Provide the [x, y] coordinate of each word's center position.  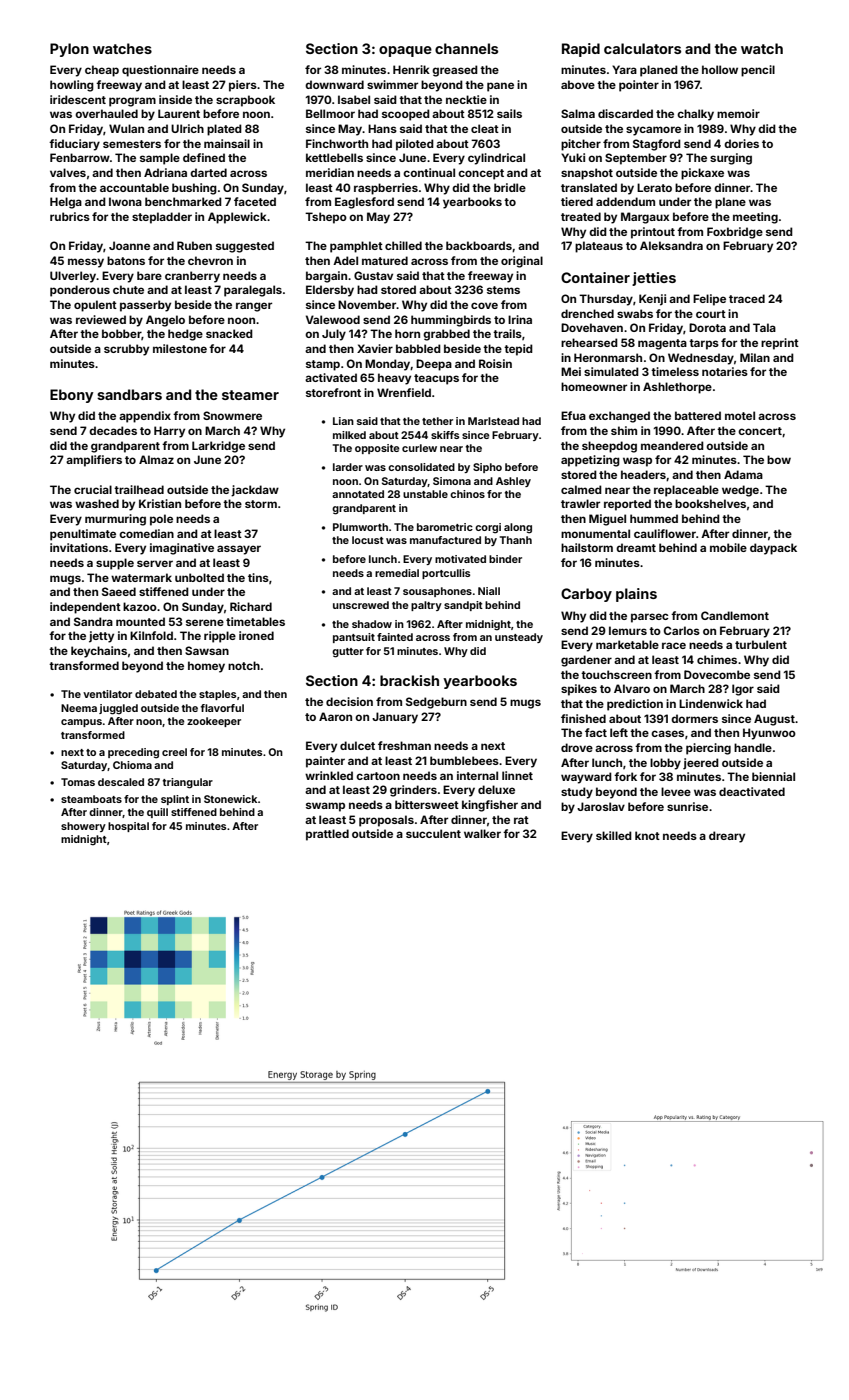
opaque [405, 51]
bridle [510, 187]
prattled [327, 835]
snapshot [587, 174]
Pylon [69, 50]
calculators [642, 48]
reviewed [101, 319]
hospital [128, 827]
